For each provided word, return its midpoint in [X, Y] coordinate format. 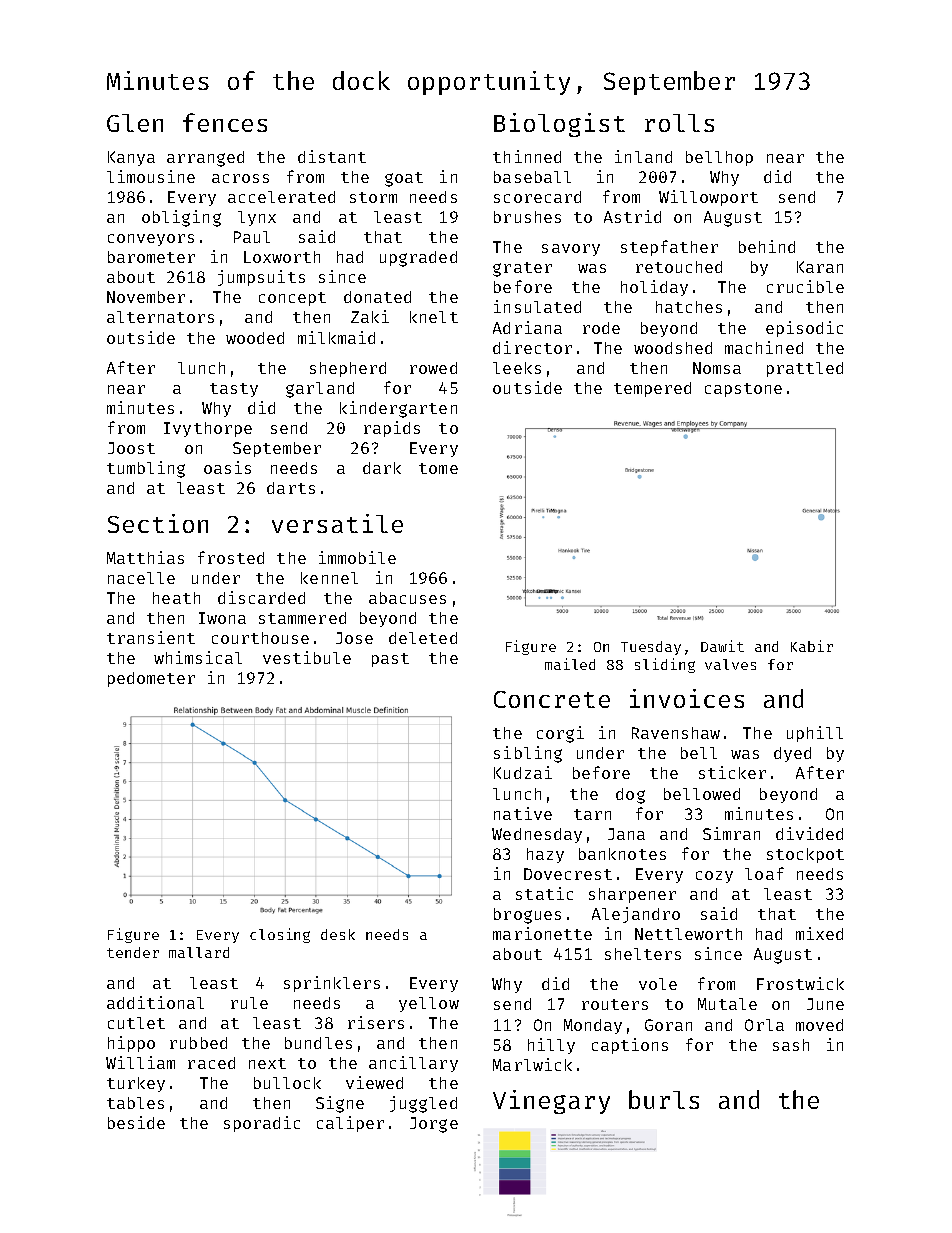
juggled [423, 1104]
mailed [570, 664]
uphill [815, 734]
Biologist [559, 125]
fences [225, 122]
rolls [679, 123]
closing [280, 935]
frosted [231, 557]
